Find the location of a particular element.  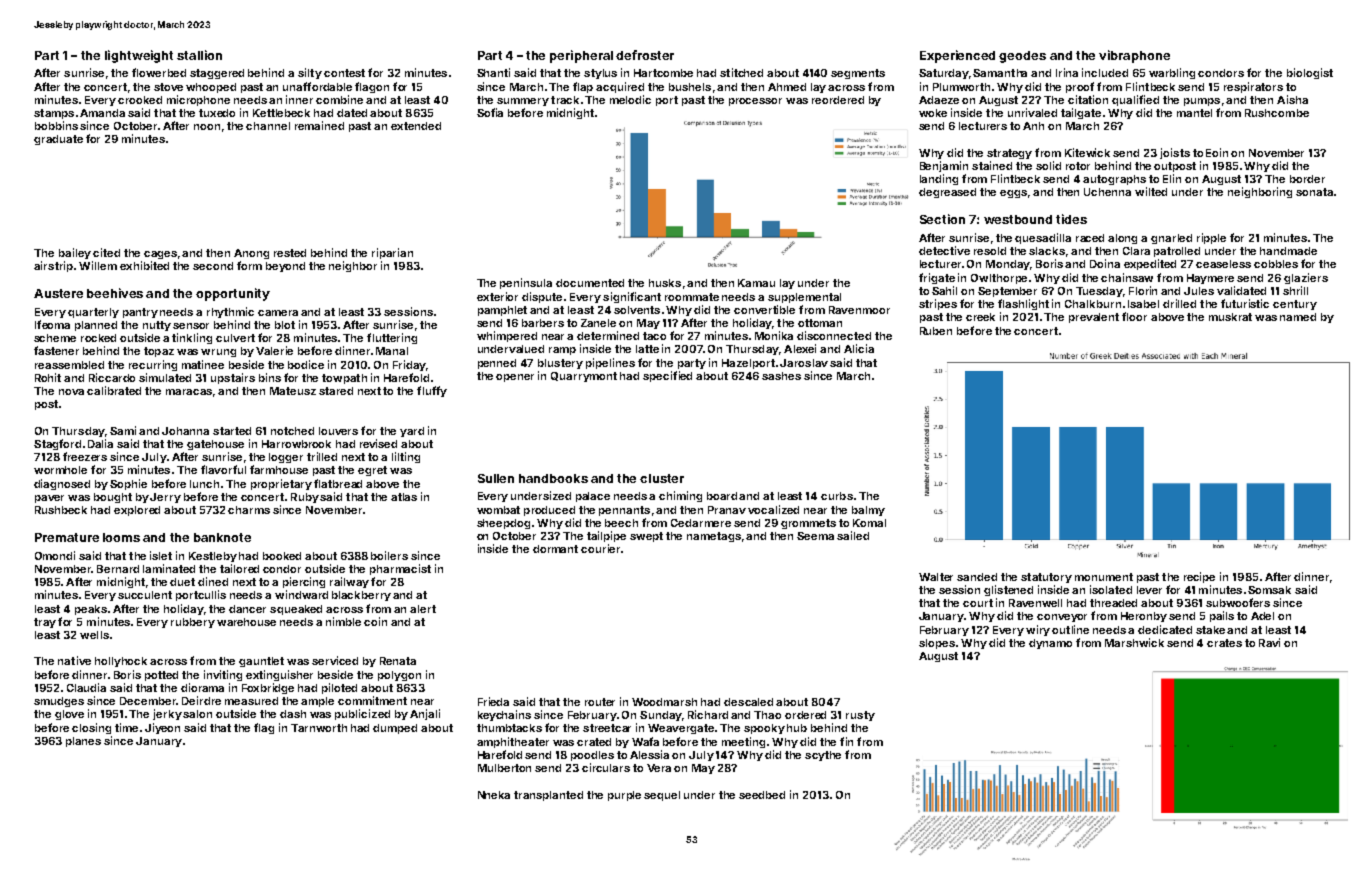

planes is located at coordinates (83, 742).
